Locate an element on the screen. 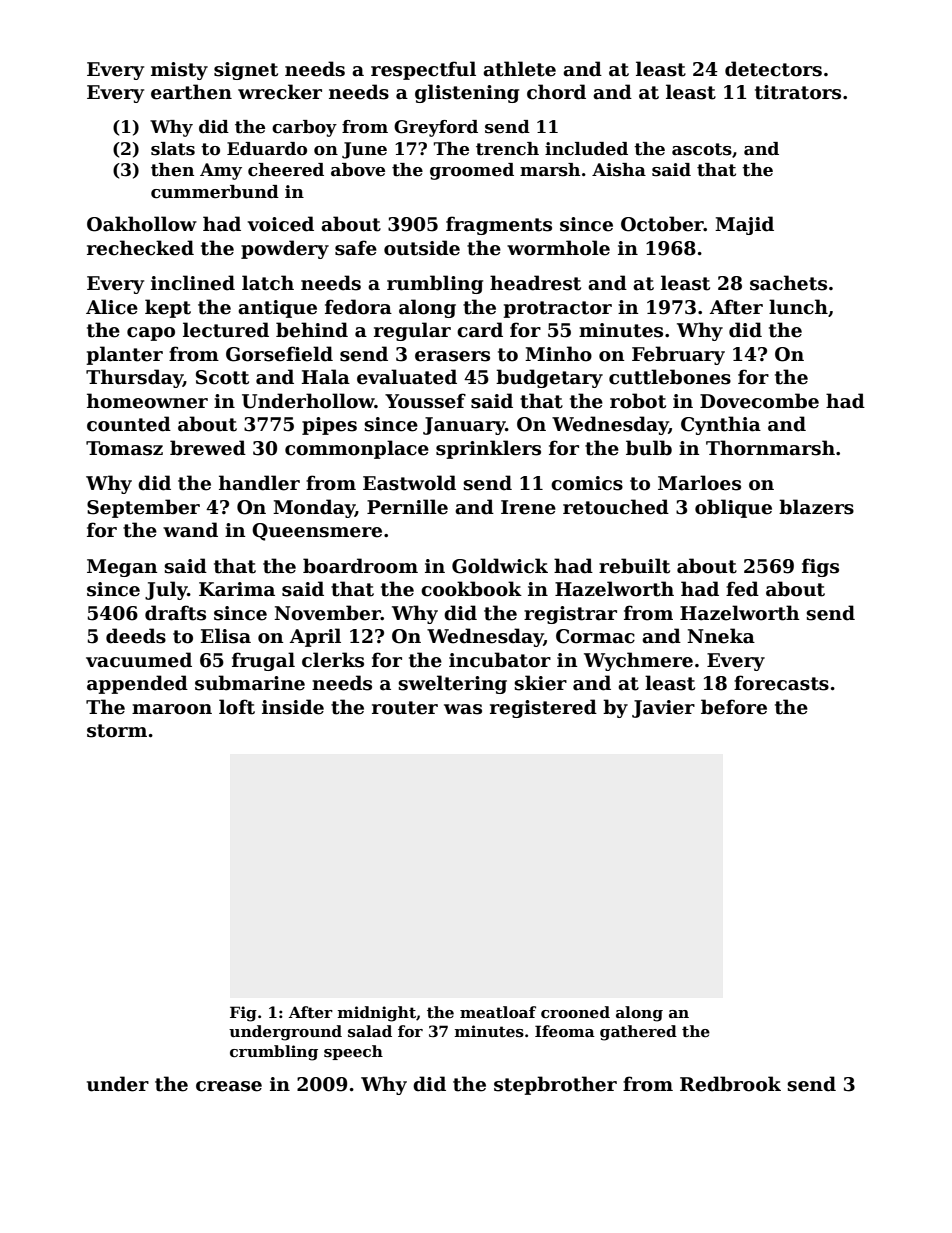 Image resolution: width=952 pixels, height=1233 pixels. Goldwick is located at coordinates (500, 566).
